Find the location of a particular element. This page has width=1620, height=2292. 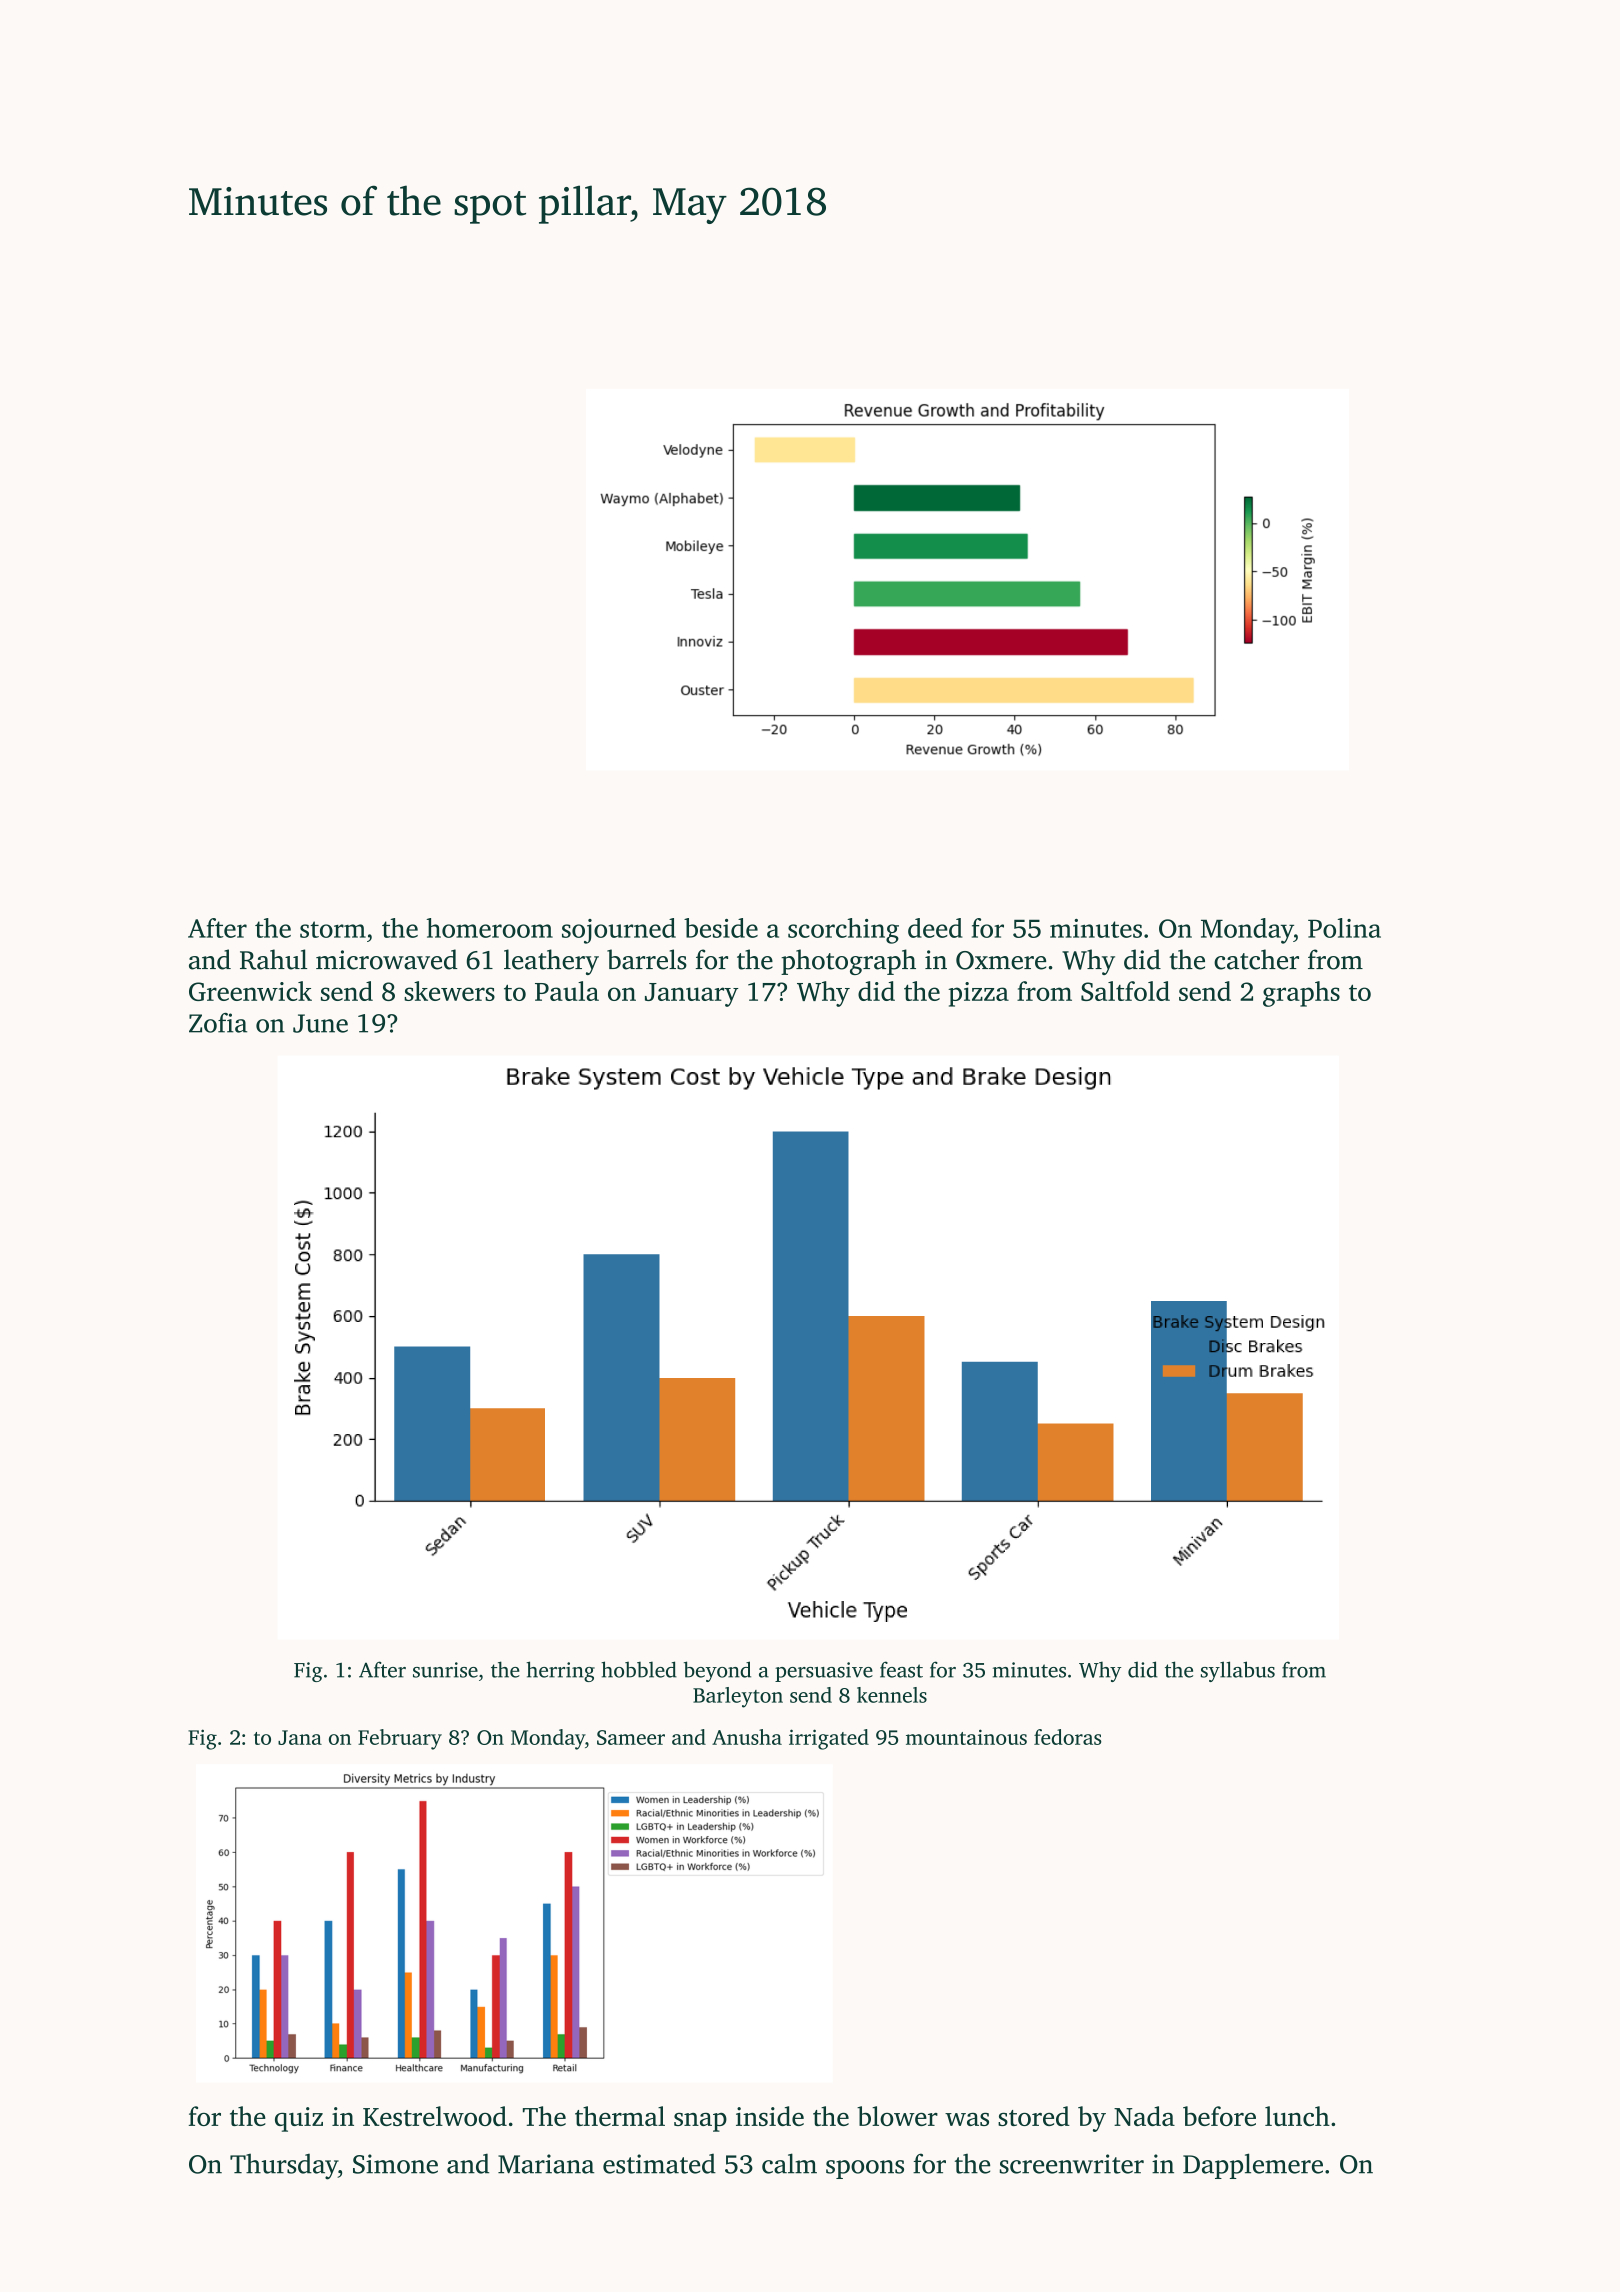

syllabus is located at coordinates (1238, 1671).
